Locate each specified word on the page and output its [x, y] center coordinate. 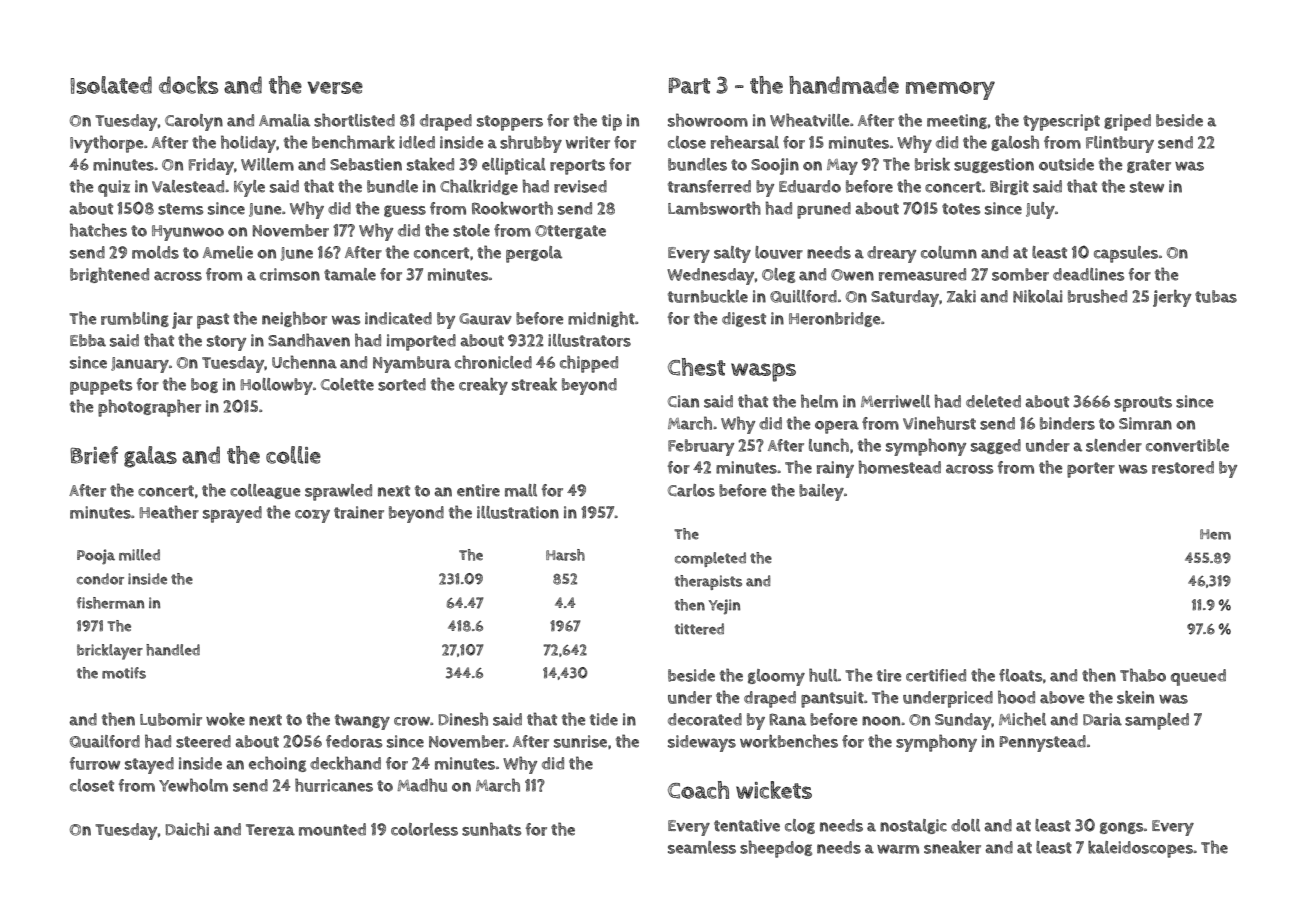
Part [689, 85]
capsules [1126, 254]
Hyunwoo [188, 233]
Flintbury [1120, 144]
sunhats [491, 829]
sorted [402, 384]
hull [823, 675]
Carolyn [194, 122]
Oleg [778, 275]
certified [936, 675]
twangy [362, 722]
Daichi [187, 829]
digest [744, 319]
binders [1067, 423]
